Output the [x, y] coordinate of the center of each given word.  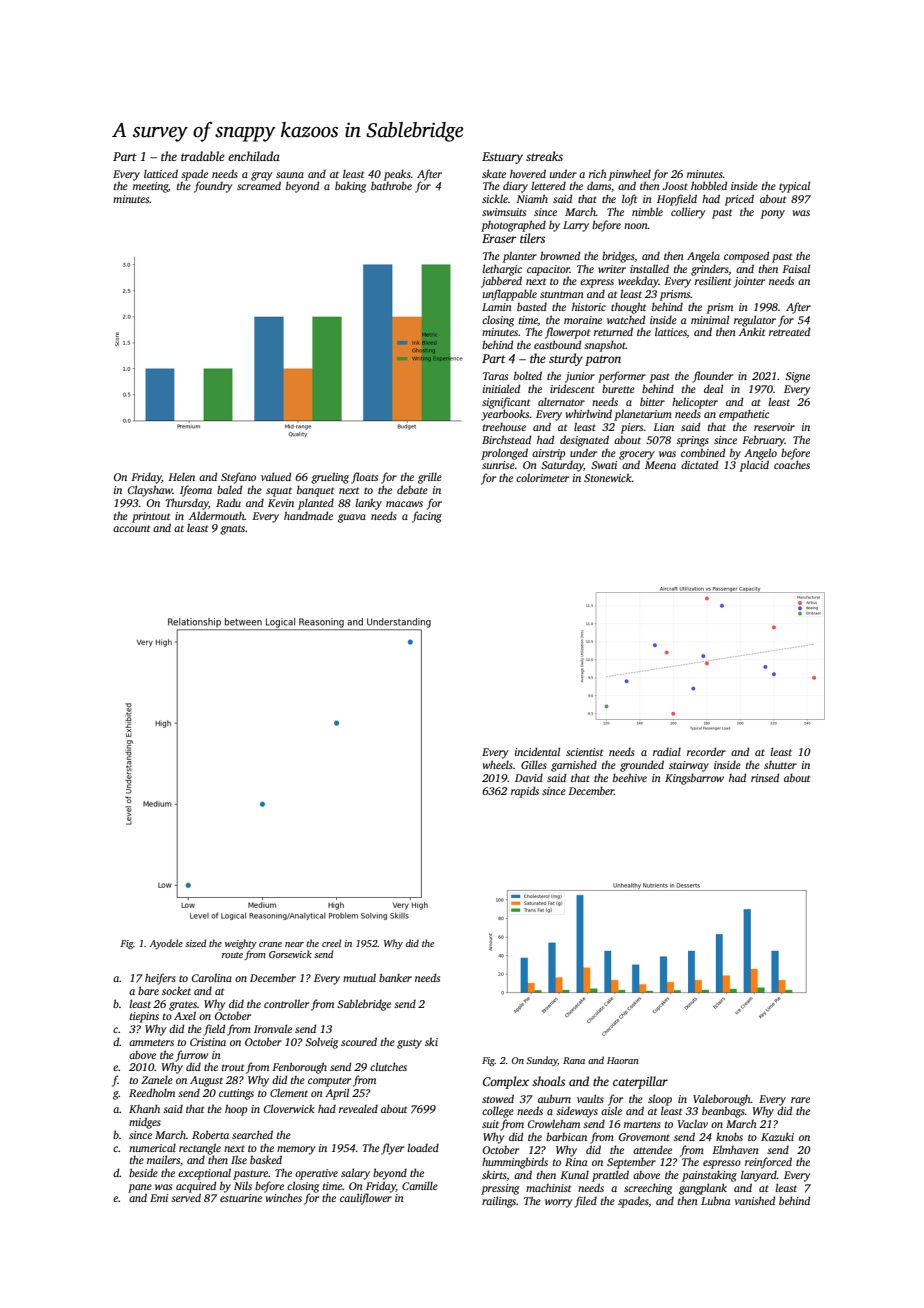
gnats [232, 530]
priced [739, 200]
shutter [780, 764]
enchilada [254, 156]
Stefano [238, 478]
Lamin [497, 307]
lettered [548, 185]
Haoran [623, 1060]
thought [628, 308]
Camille [420, 1185]
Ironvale [273, 1028]
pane [140, 1188]
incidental [537, 751]
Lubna [715, 1200]
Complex [506, 1082]
